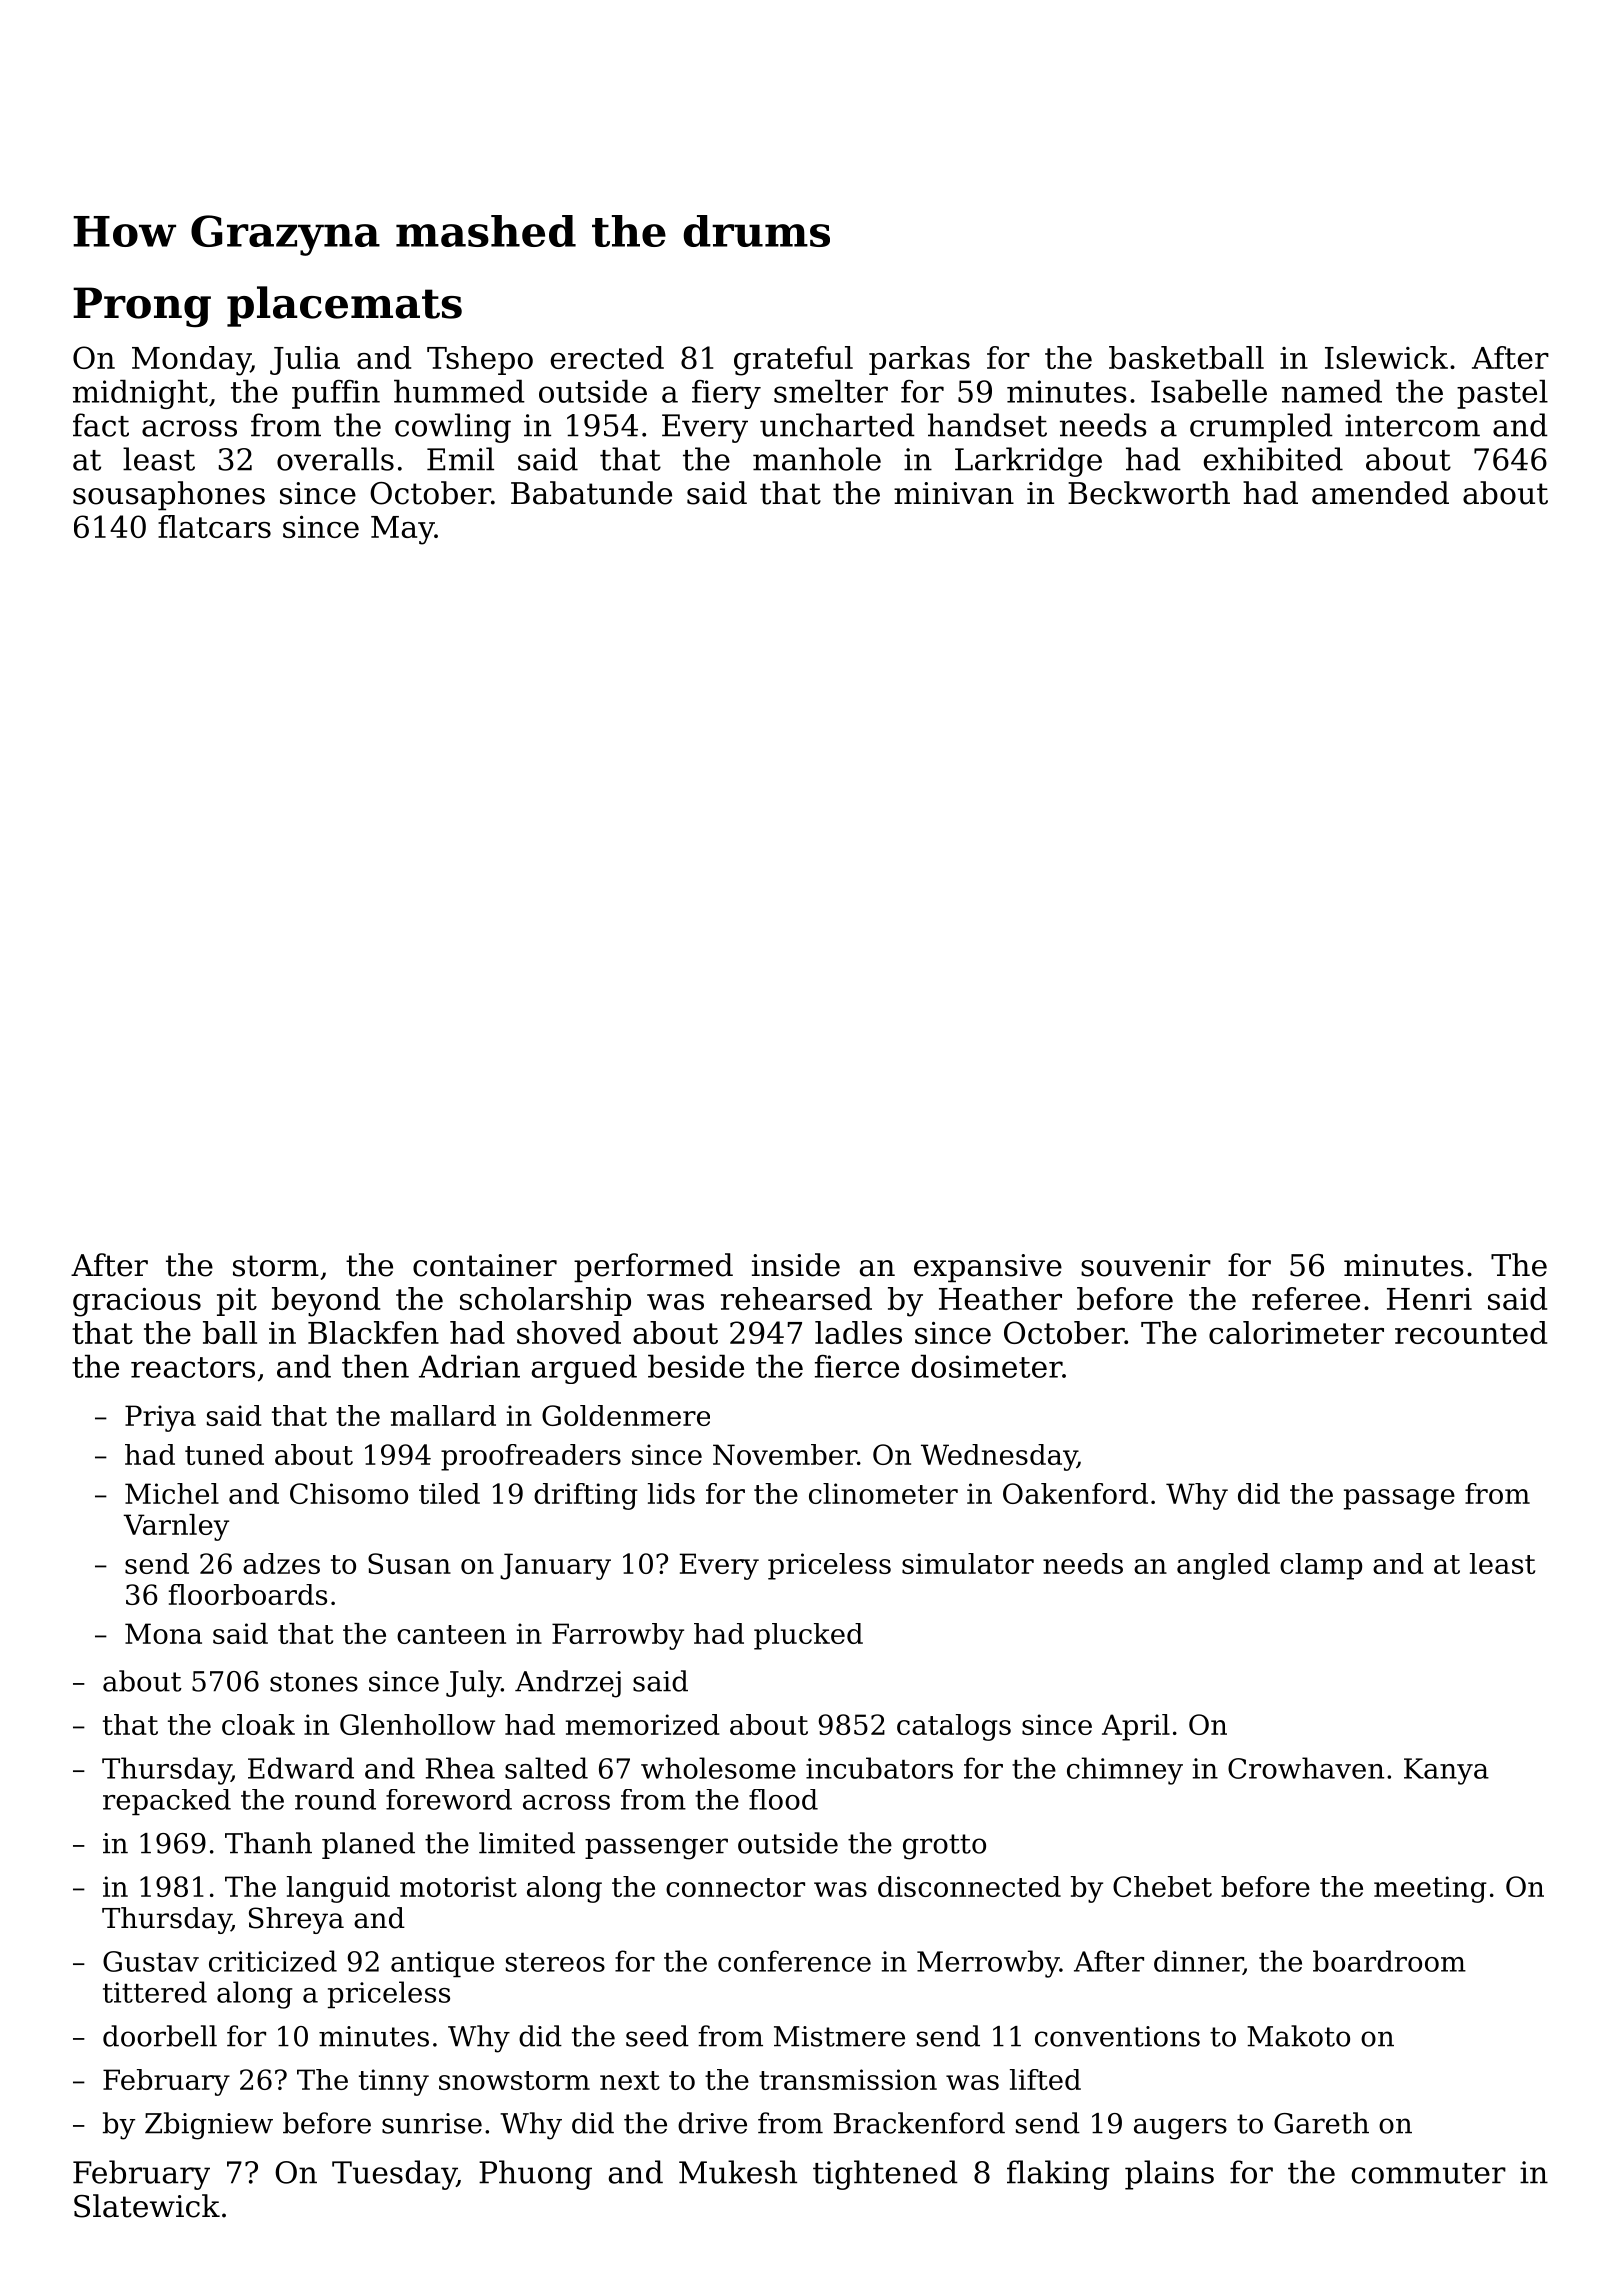  Describe the element at coordinates (1380, 493) in the image. I see `amended` at that location.
